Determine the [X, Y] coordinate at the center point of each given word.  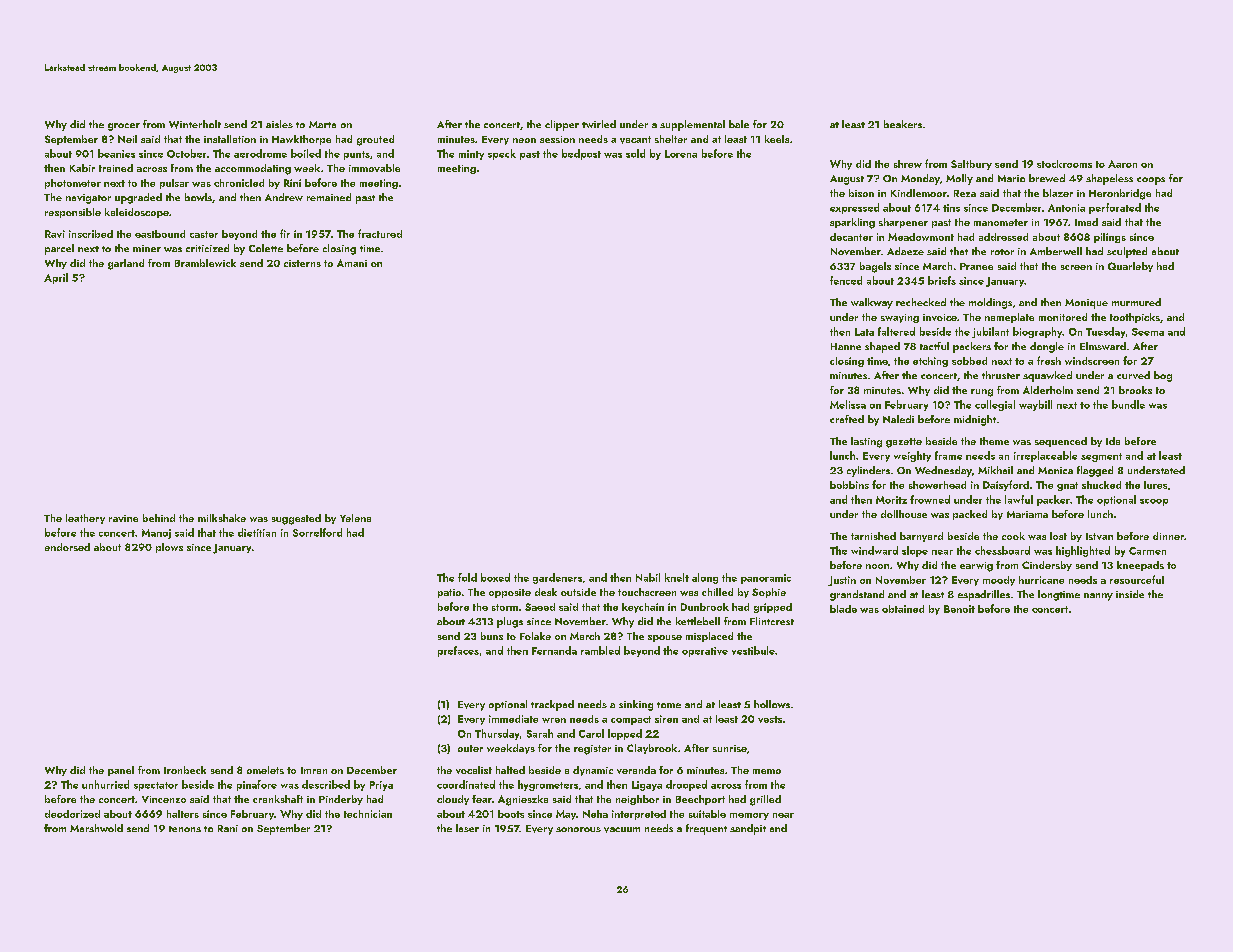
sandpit [748, 829]
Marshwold [96, 828]
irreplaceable [1045, 456]
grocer [124, 127]
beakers [903, 124]
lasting [866, 442]
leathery [85, 519]
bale [739, 124]
